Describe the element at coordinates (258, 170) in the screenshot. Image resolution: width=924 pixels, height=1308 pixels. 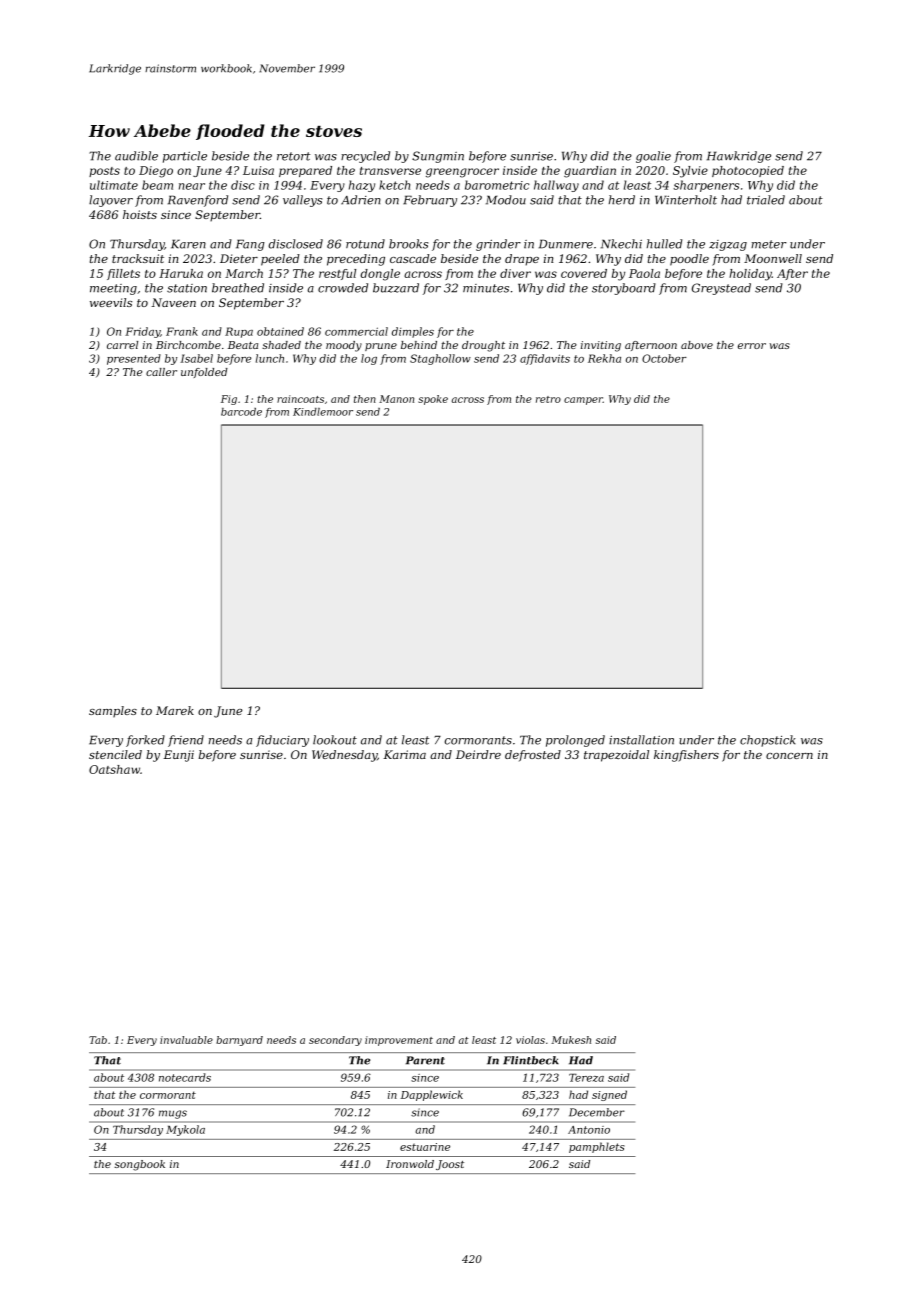
I see `Luisa` at that location.
